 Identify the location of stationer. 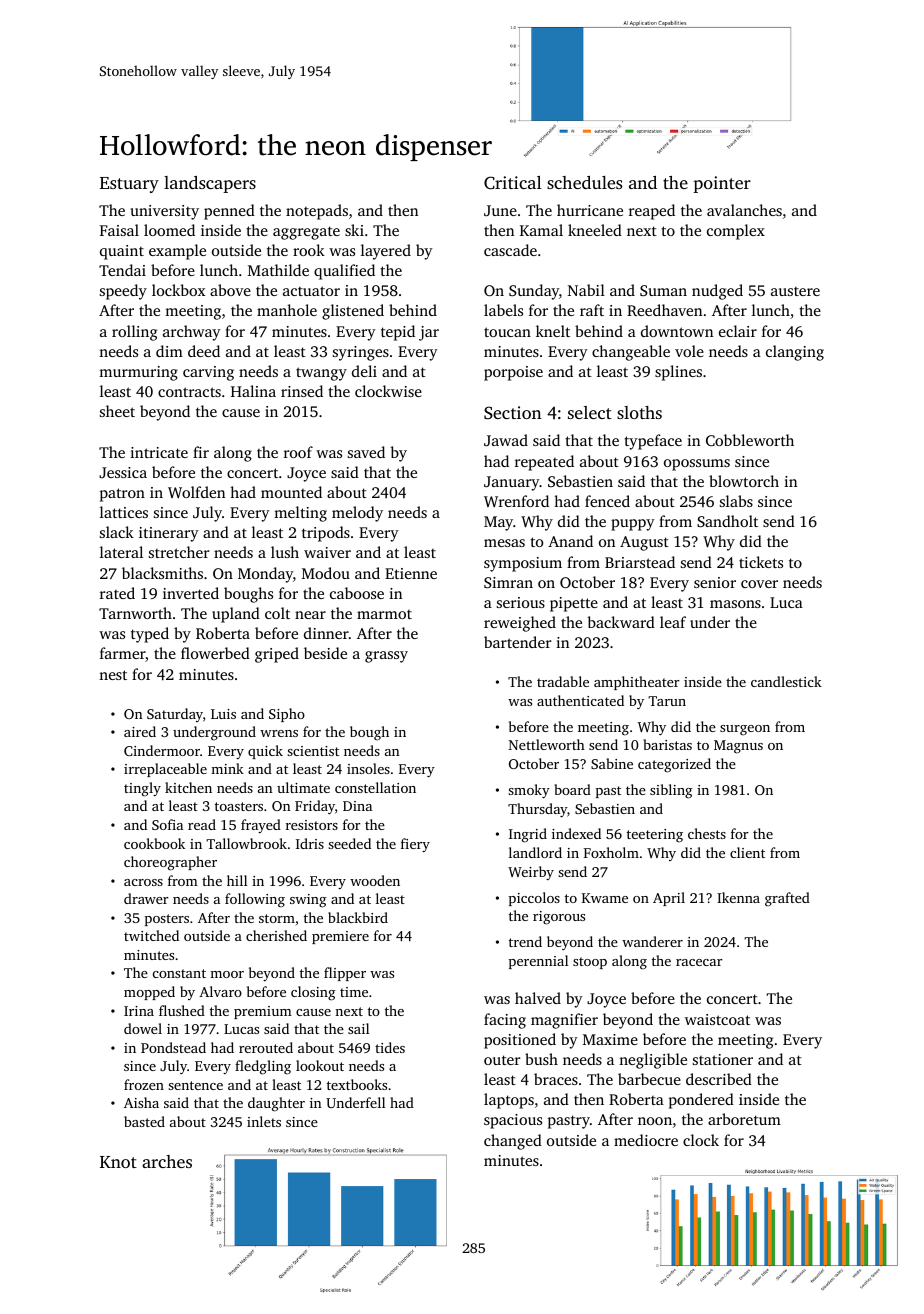
(723, 1059).
